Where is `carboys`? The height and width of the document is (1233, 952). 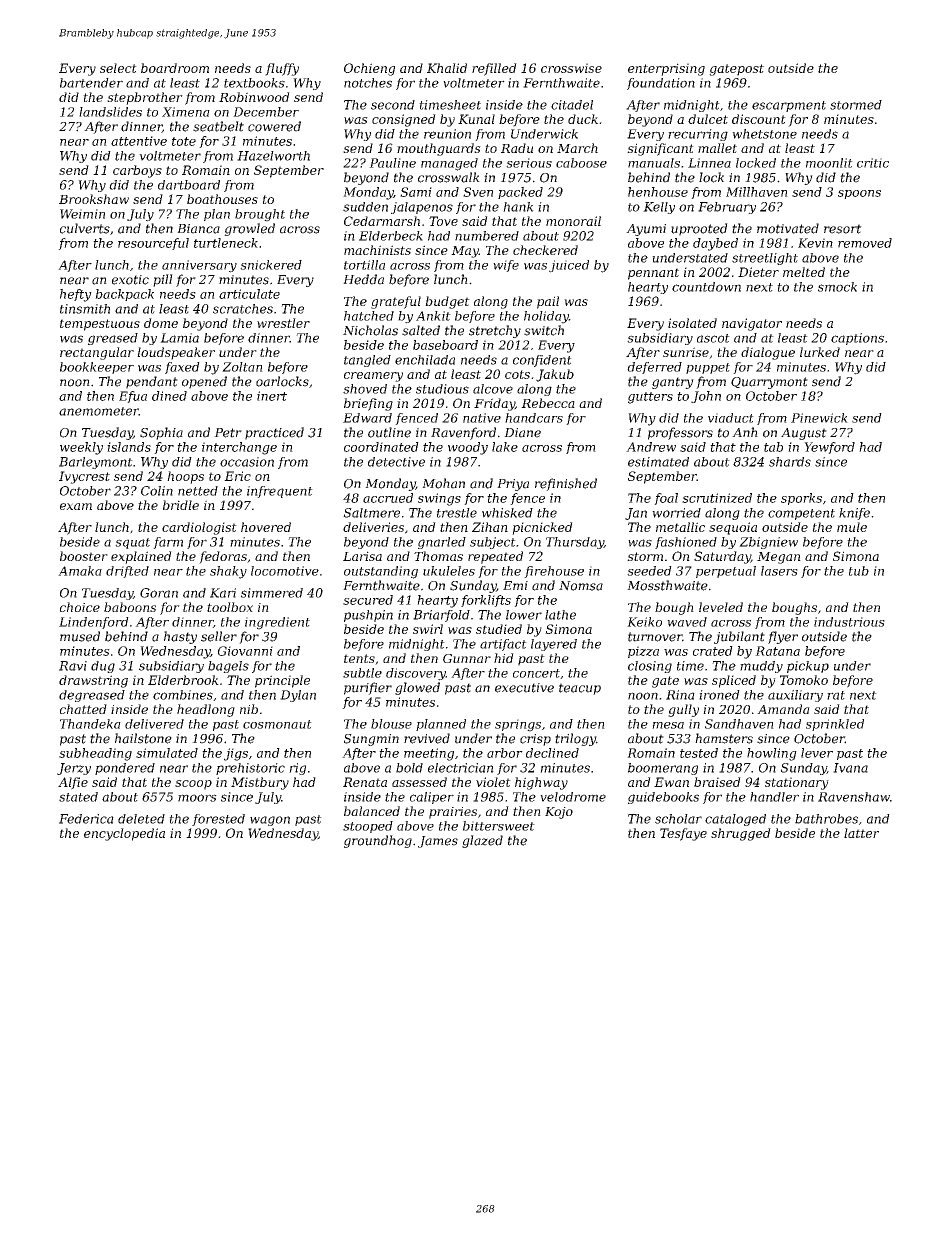 carboys is located at coordinates (137, 171).
